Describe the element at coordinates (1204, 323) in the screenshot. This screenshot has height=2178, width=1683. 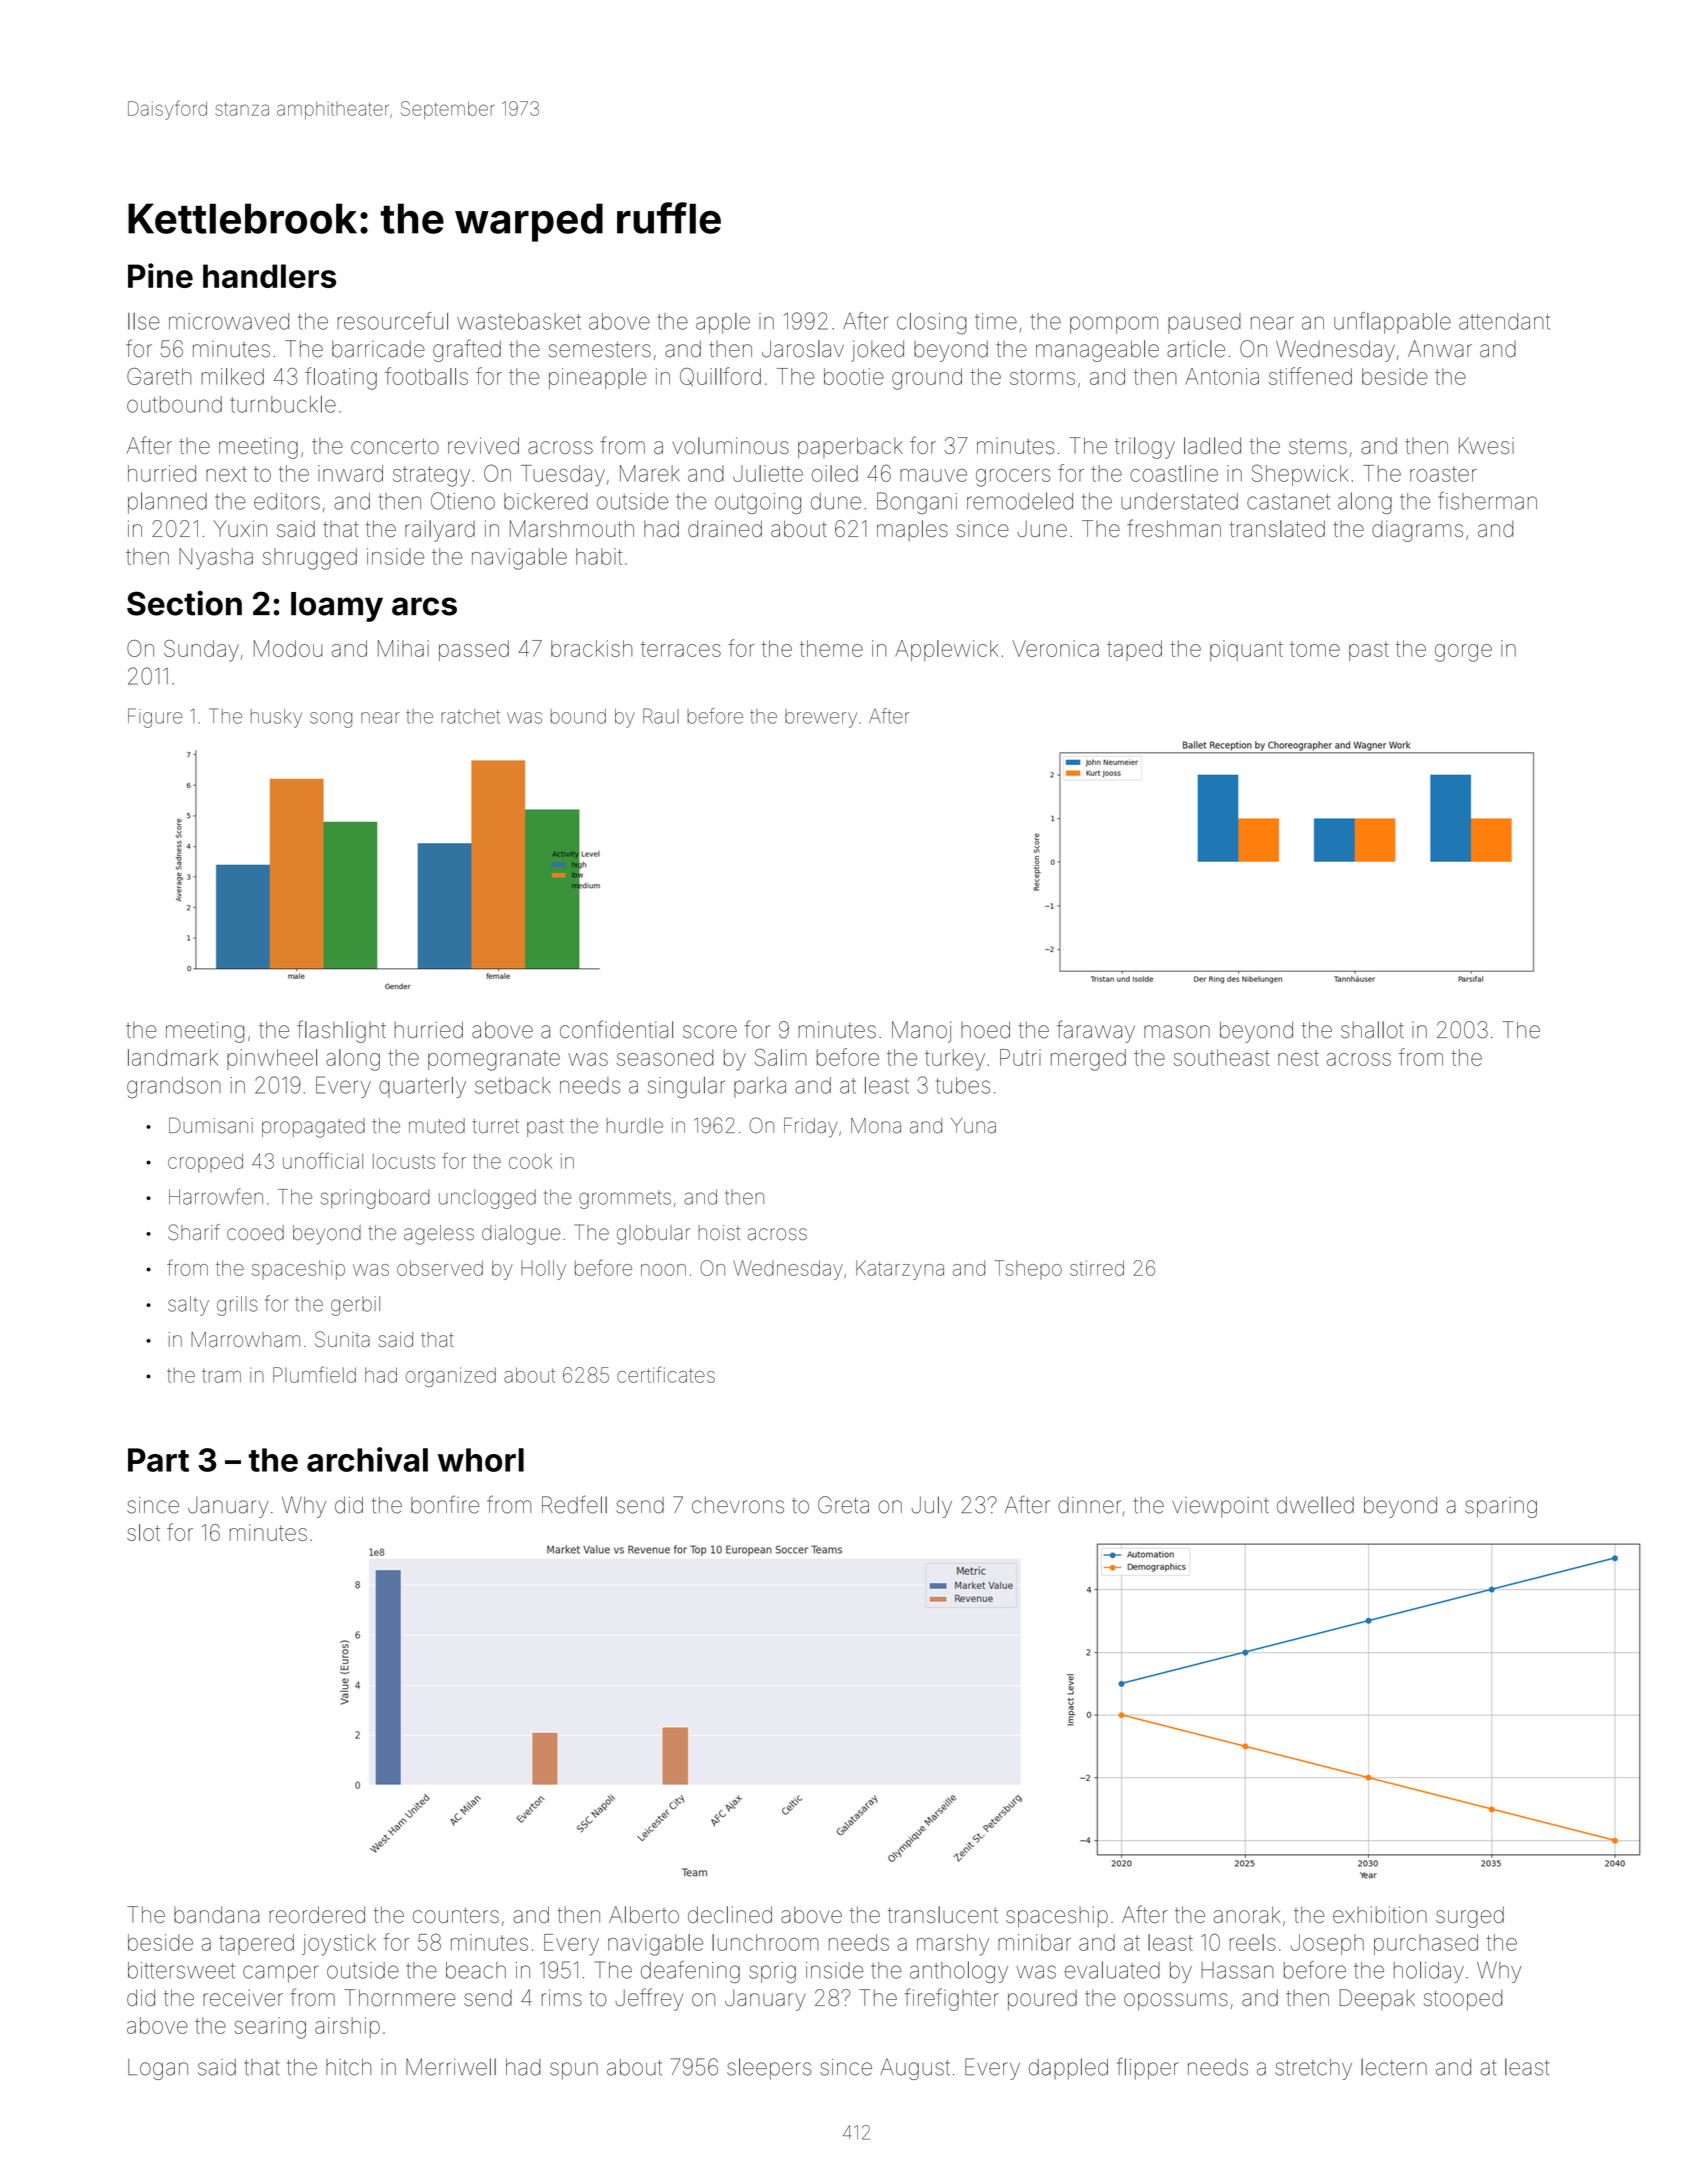
I see `paused` at that location.
